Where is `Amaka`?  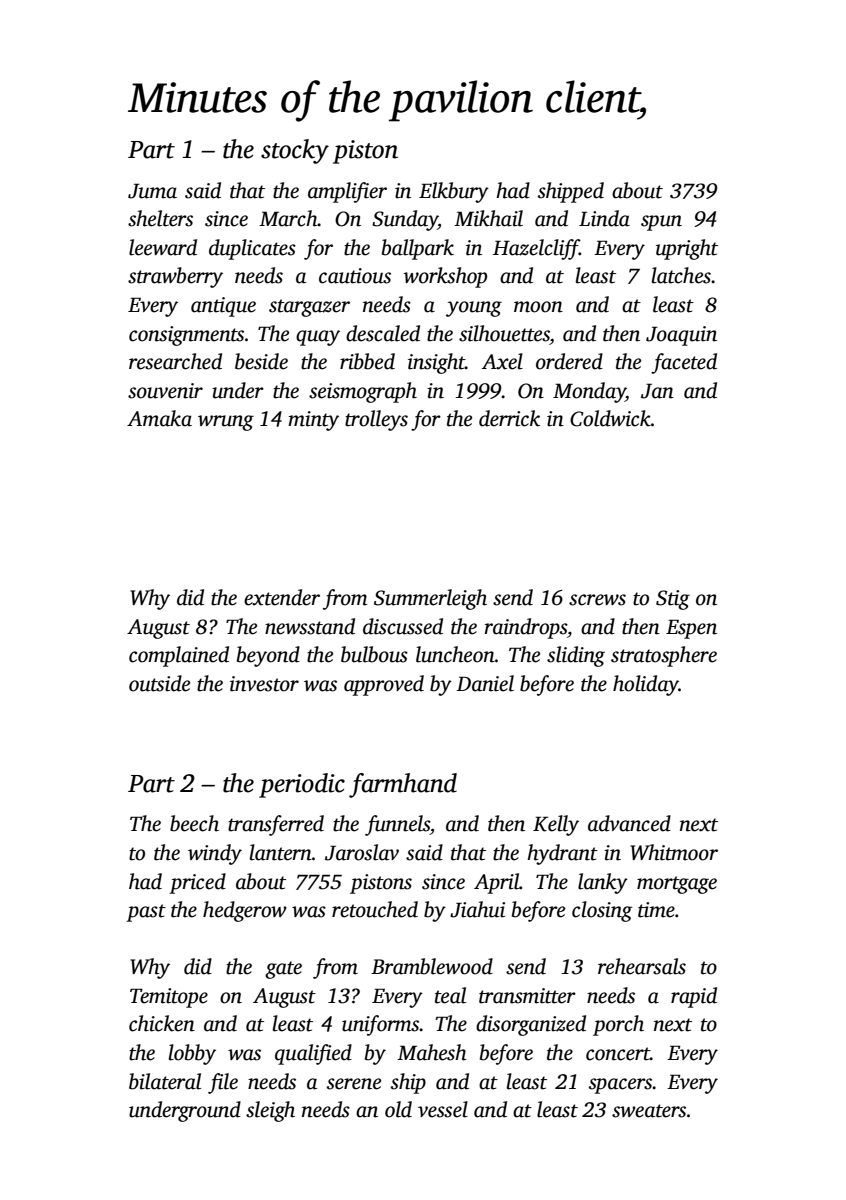 Amaka is located at coordinates (159, 418).
